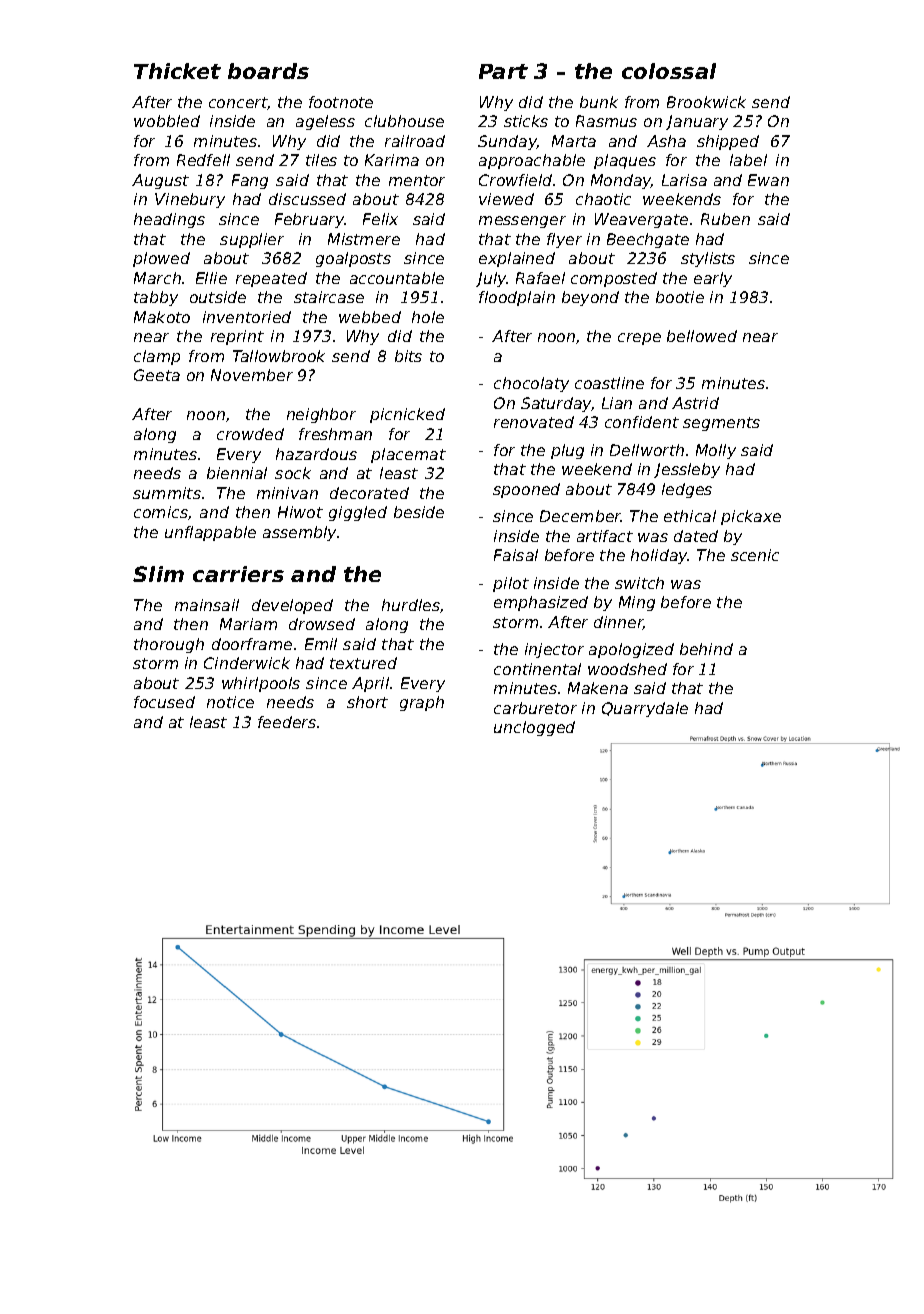 This page has height=1314, width=924. Describe the element at coordinates (534, 728) in the page. I see `unclogged` at that location.
